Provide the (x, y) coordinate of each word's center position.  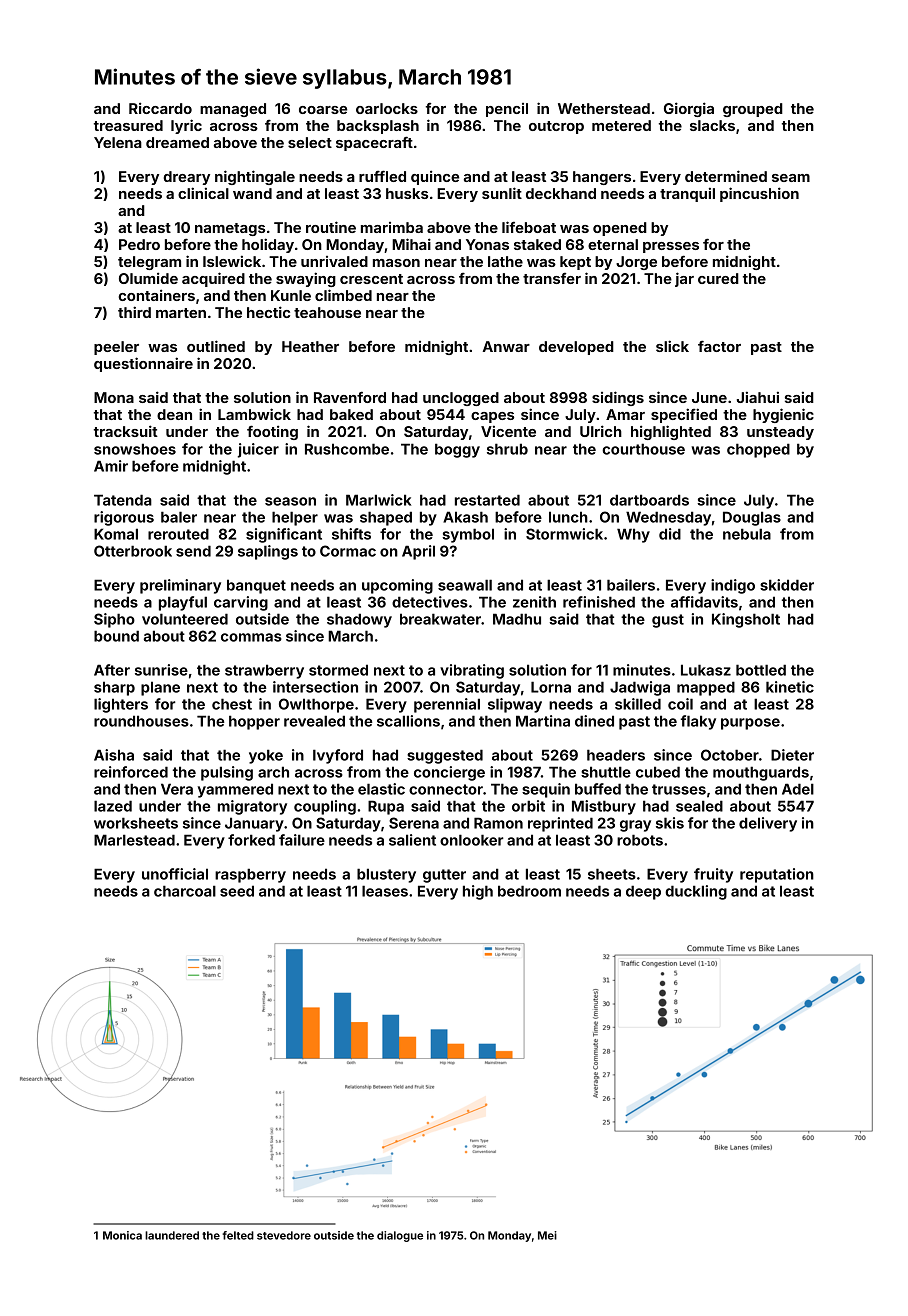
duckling (696, 892)
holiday (268, 245)
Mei (547, 1235)
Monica (122, 1235)
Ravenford (350, 397)
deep (643, 892)
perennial (447, 705)
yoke (266, 756)
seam (791, 178)
